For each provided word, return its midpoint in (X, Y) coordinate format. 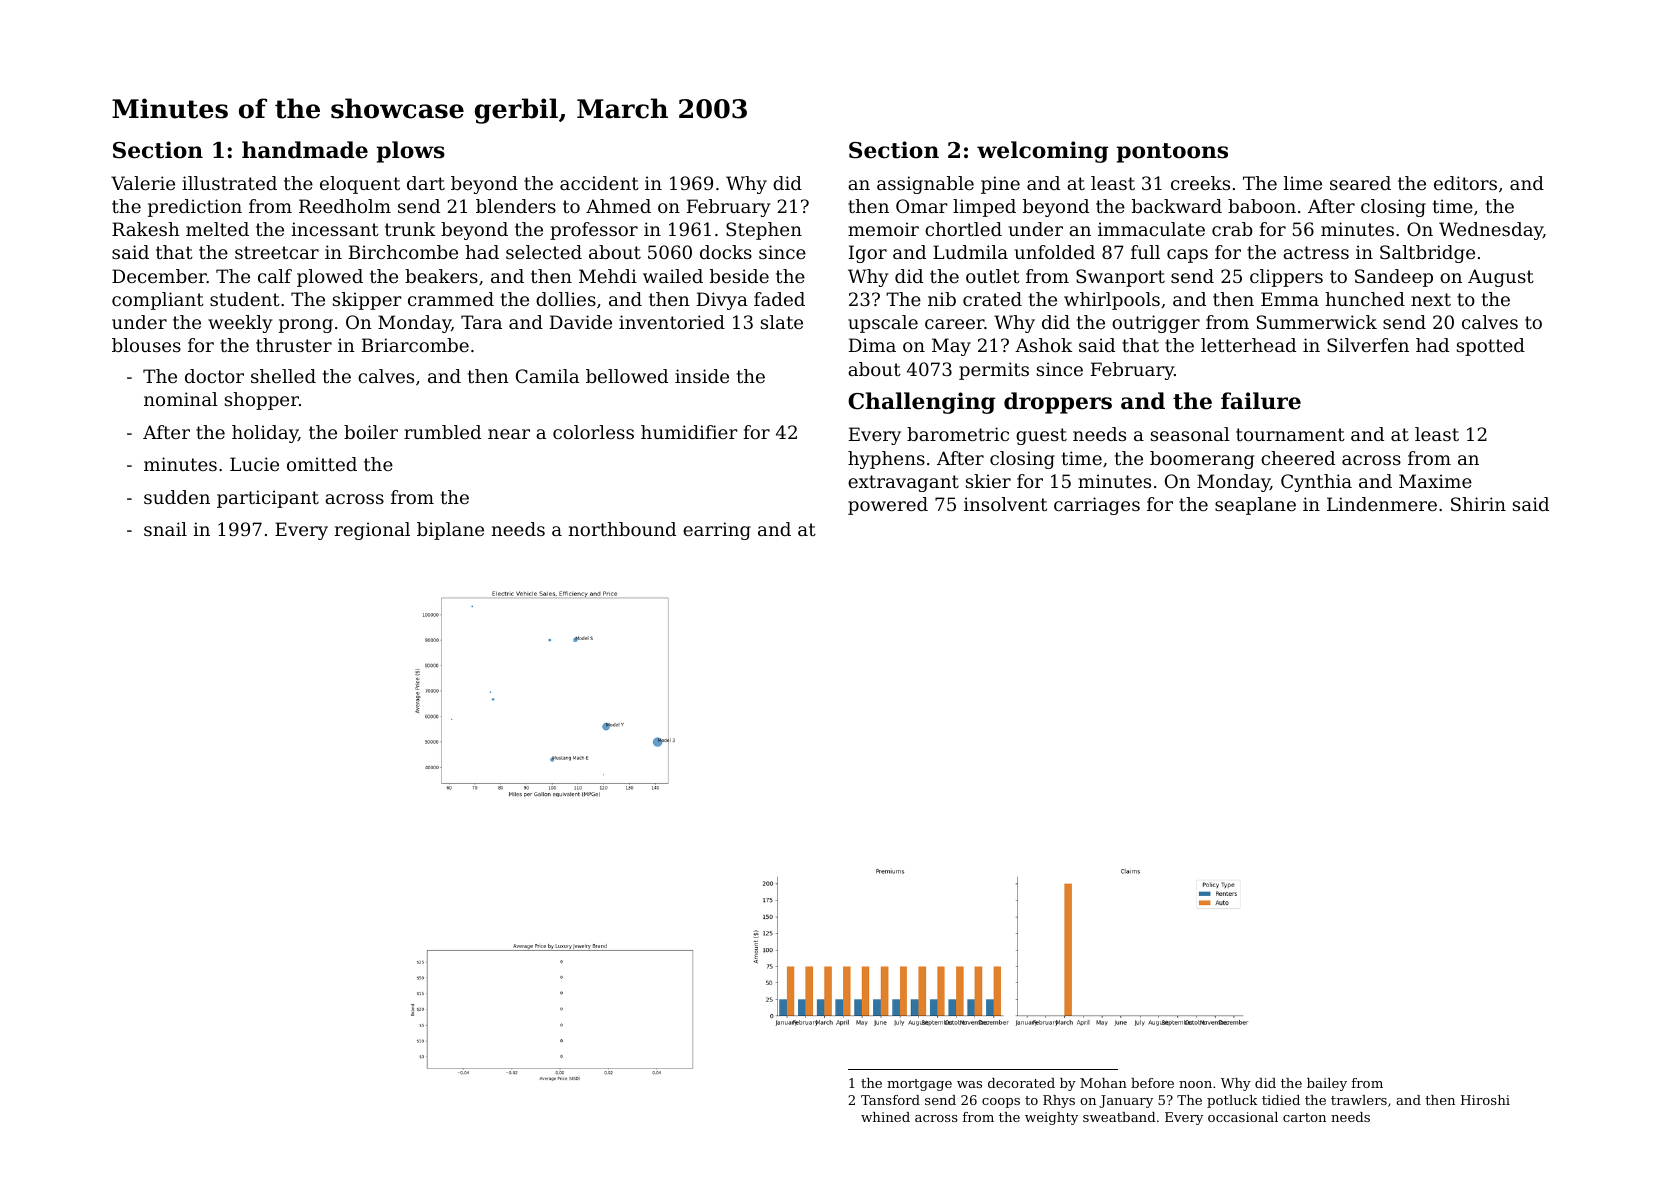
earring (717, 531)
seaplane (1255, 506)
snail (165, 529)
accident (599, 183)
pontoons (1172, 153)
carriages (1097, 506)
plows (411, 152)
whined (885, 1117)
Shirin (1478, 504)
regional (372, 531)
